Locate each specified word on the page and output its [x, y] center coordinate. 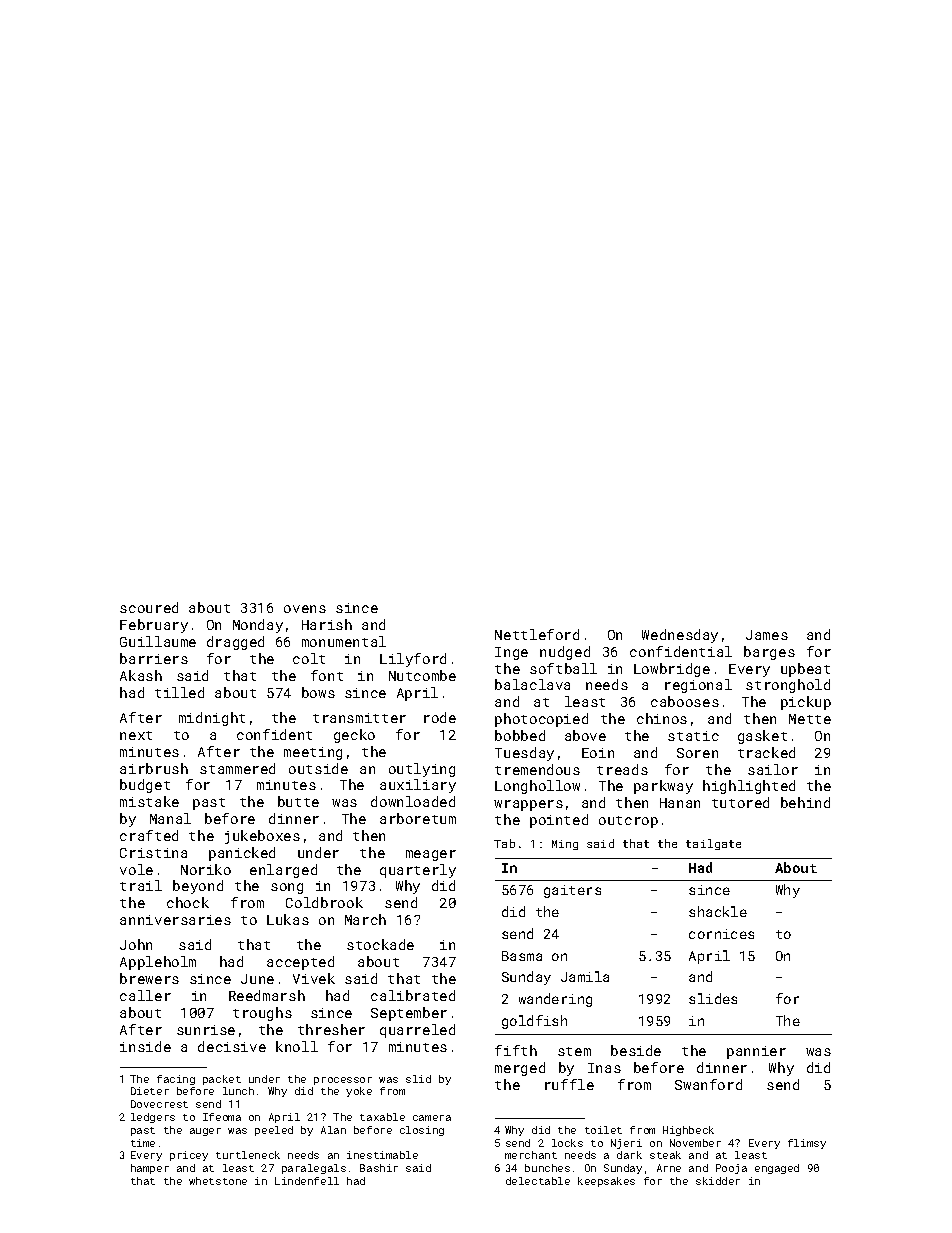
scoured [149, 607]
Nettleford [537, 634]
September [409, 1014]
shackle [718, 911]
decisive [232, 1046]
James [767, 635]
